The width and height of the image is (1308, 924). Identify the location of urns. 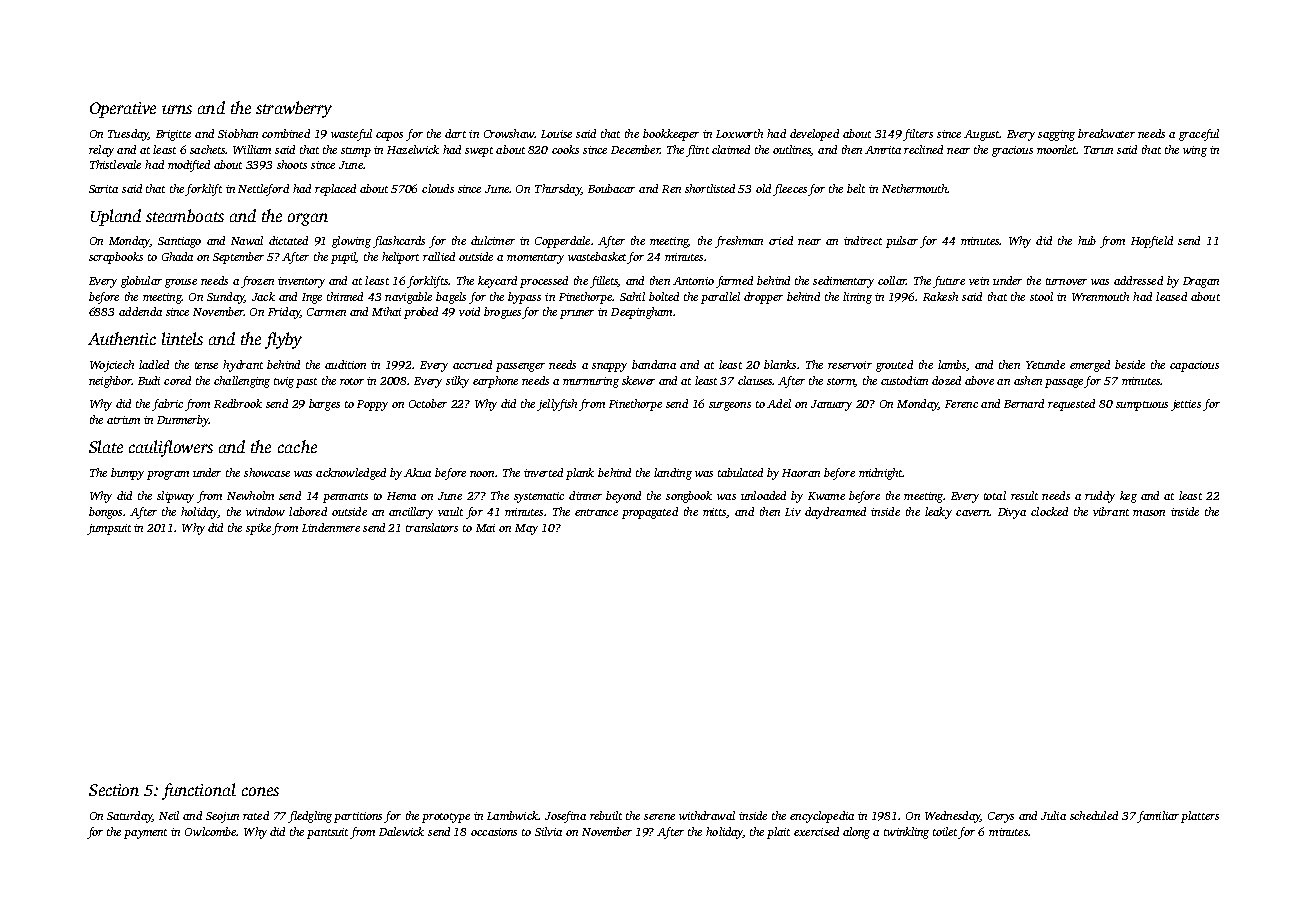
(177, 109).
